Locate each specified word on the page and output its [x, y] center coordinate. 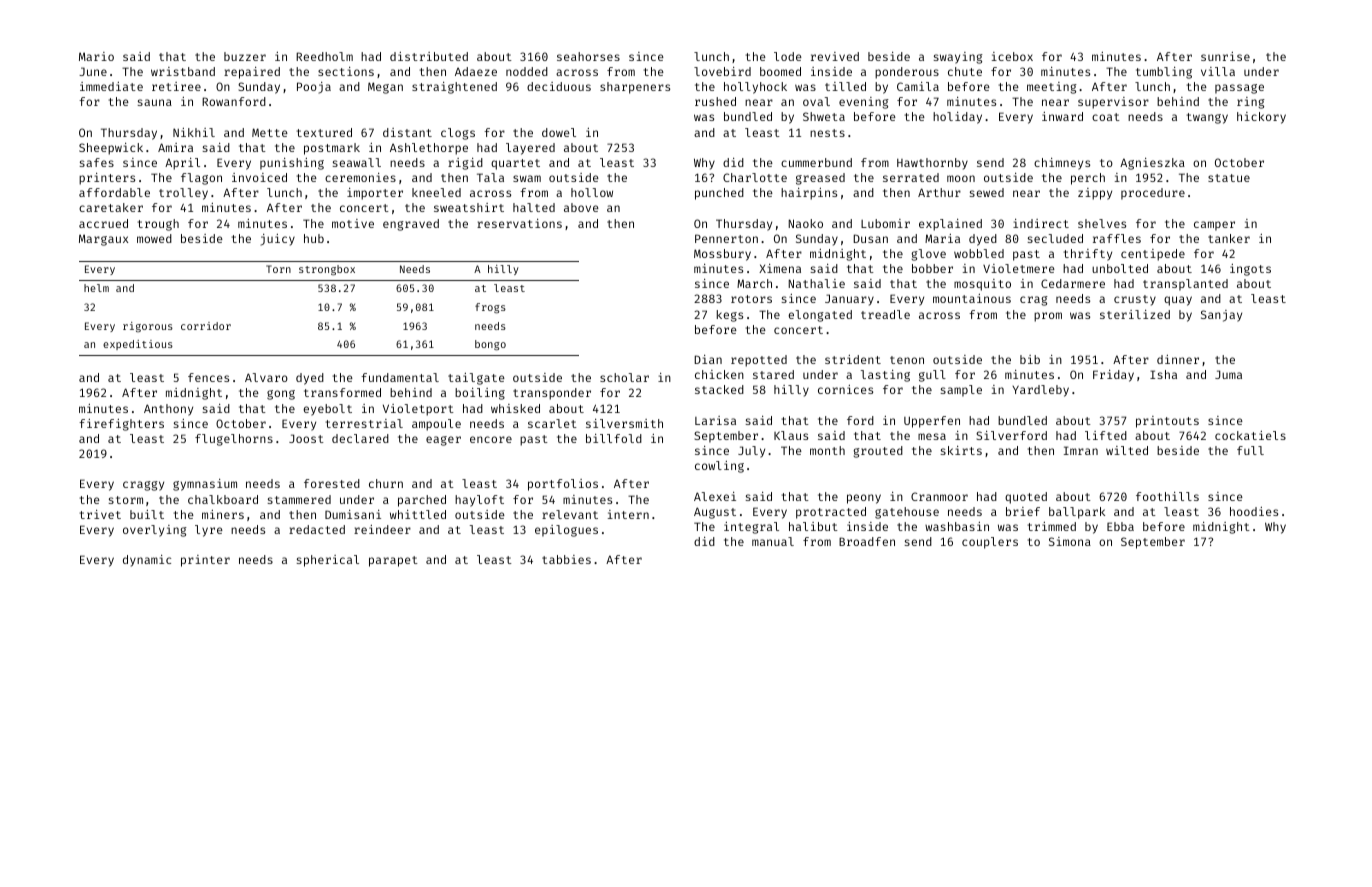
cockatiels [1250, 435]
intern [628, 514]
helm [96, 288]
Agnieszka [1152, 164]
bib [1030, 359]
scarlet [552, 423]
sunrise [1225, 56]
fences [208, 377]
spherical [328, 561]
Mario [96, 56]
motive [353, 223]
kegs [730, 316]
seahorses [588, 56]
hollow [592, 192]
